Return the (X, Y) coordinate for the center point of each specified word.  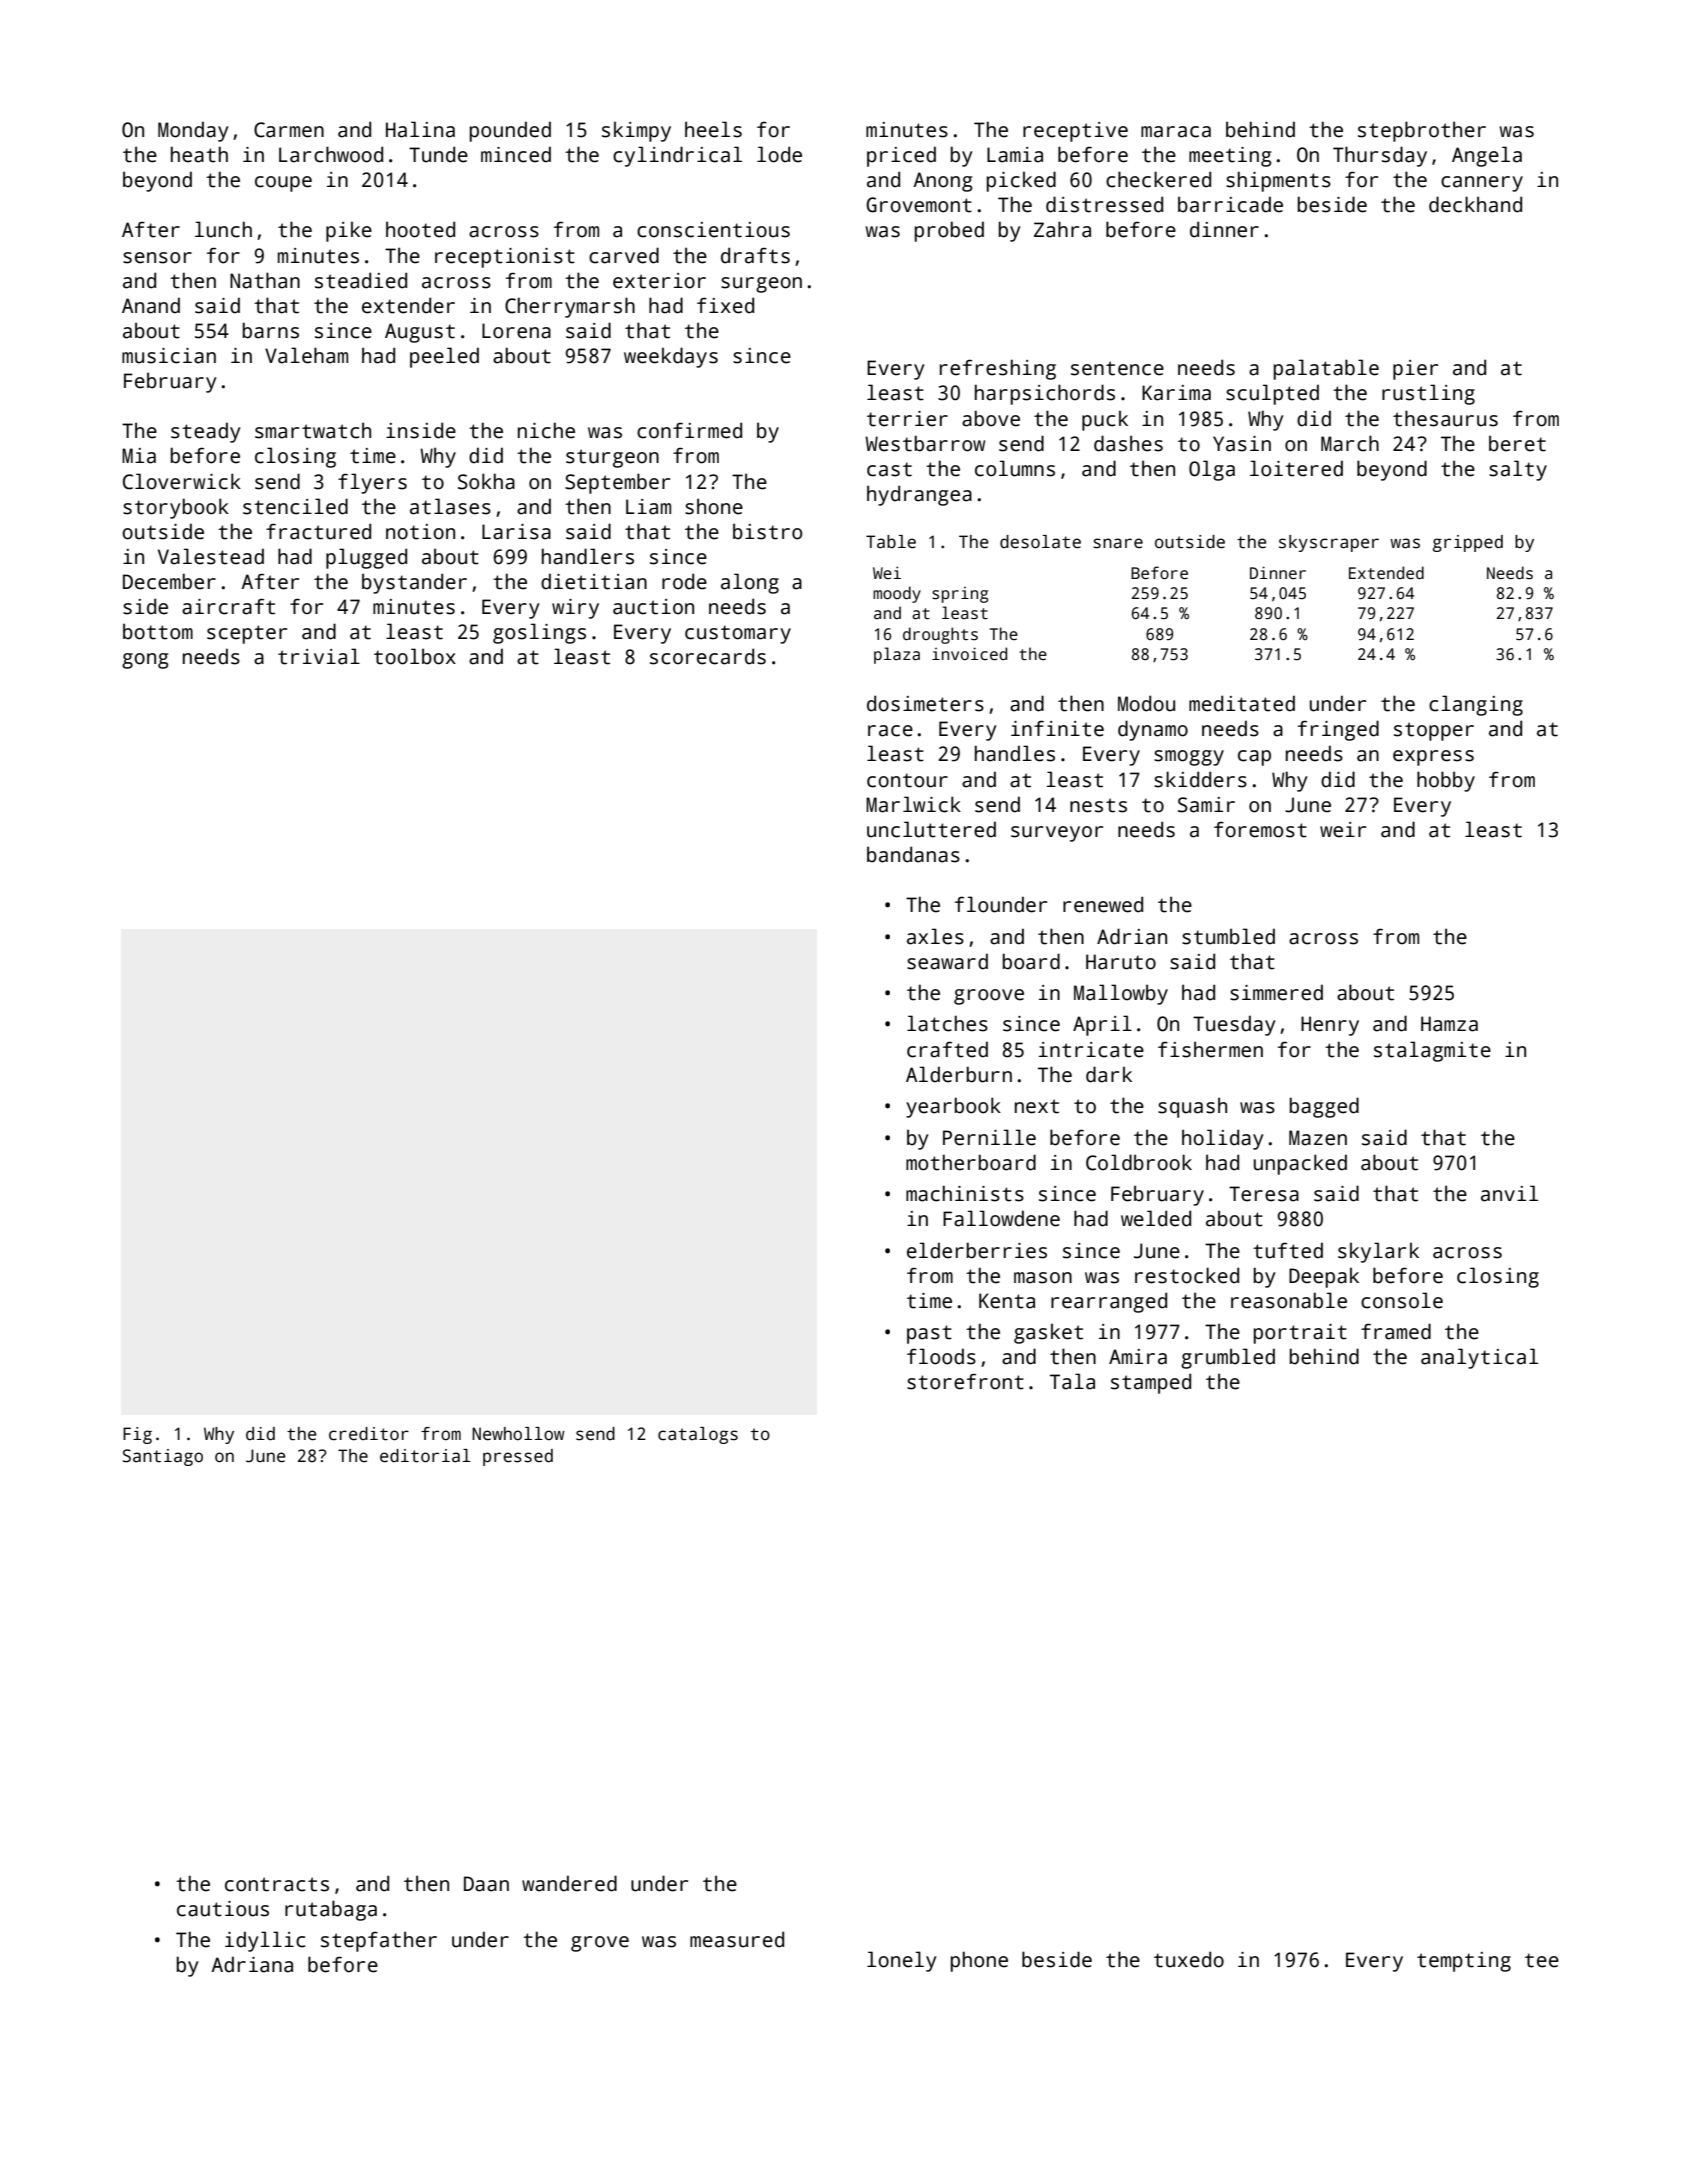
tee (1542, 1960)
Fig (137, 1435)
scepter (247, 634)
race (890, 731)
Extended (1386, 572)
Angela (1487, 156)
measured (737, 1939)
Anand (151, 305)
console (1402, 1300)
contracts (277, 1884)
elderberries (977, 1250)
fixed (725, 305)
